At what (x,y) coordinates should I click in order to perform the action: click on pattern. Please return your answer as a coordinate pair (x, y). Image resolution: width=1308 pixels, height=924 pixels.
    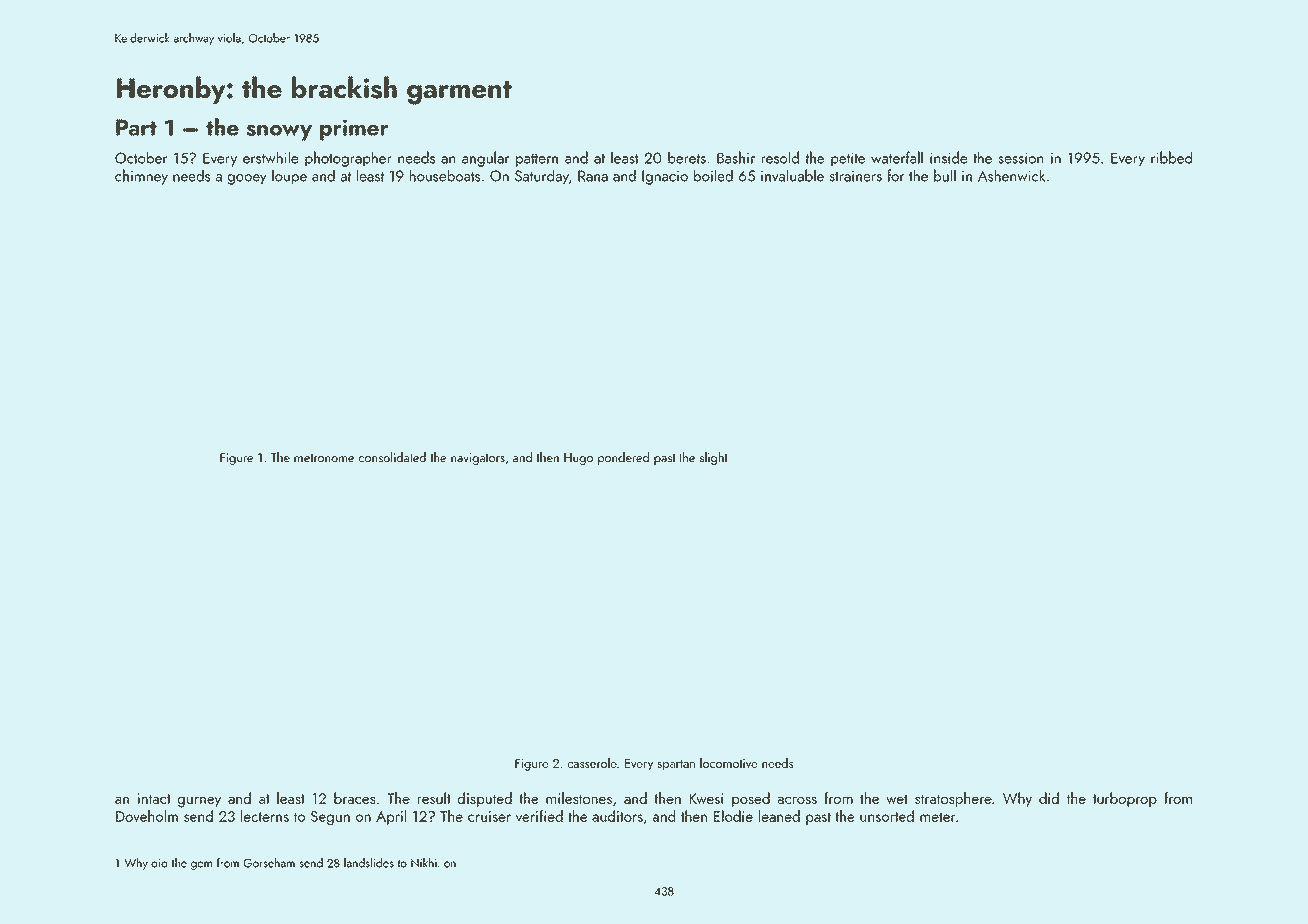
    Looking at the image, I should click on (537, 160).
